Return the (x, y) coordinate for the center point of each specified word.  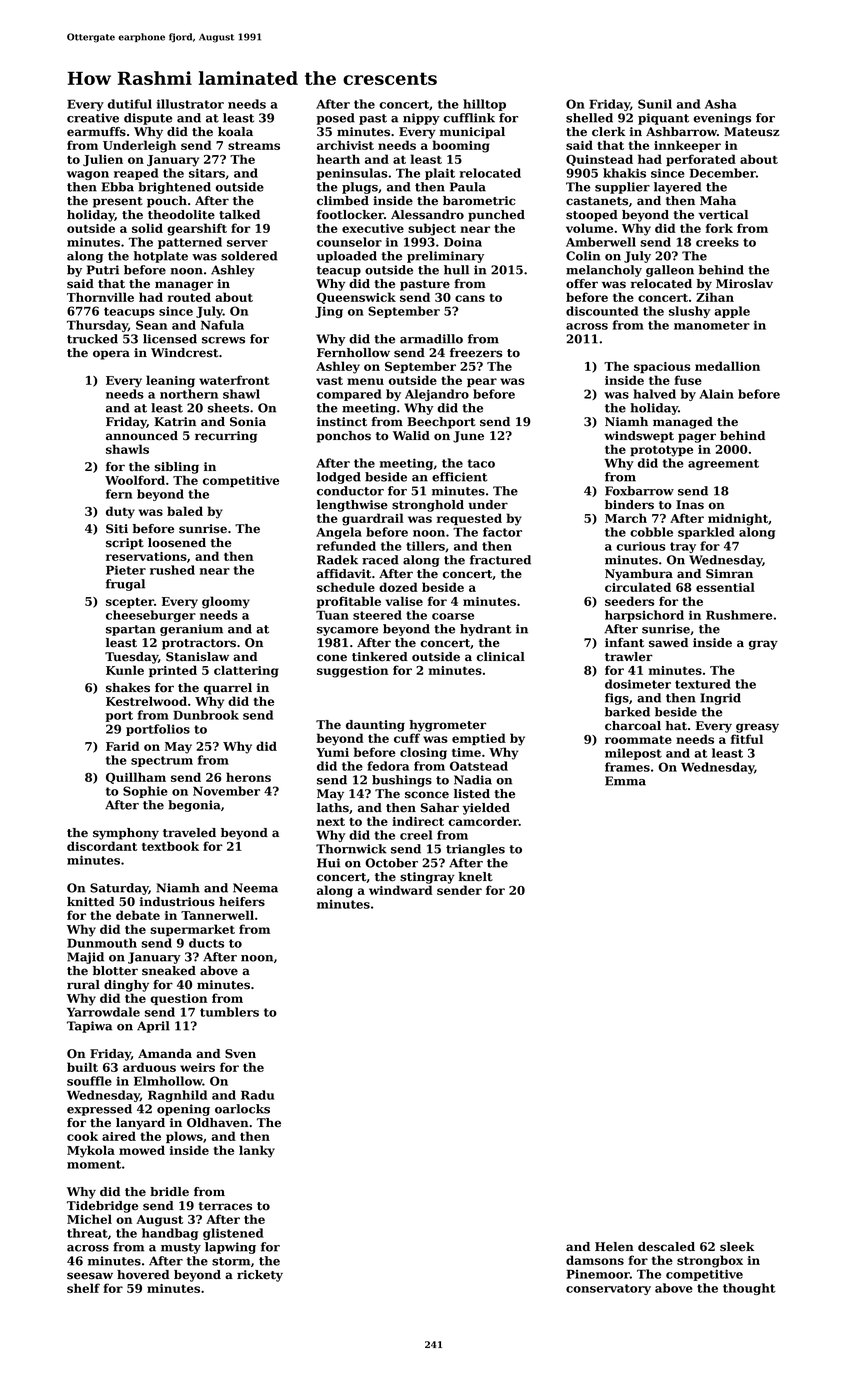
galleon (670, 271)
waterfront (234, 380)
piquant (663, 119)
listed (472, 794)
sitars (207, 173)
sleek (737, 1247)
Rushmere (739, 615)
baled (185, 511)
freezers (476, 353)
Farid (123, 746)
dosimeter (638, 684)
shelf (83, 1288)
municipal (472, 133)
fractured (500, 560)
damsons (595, 1260)
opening (183, 1110)
